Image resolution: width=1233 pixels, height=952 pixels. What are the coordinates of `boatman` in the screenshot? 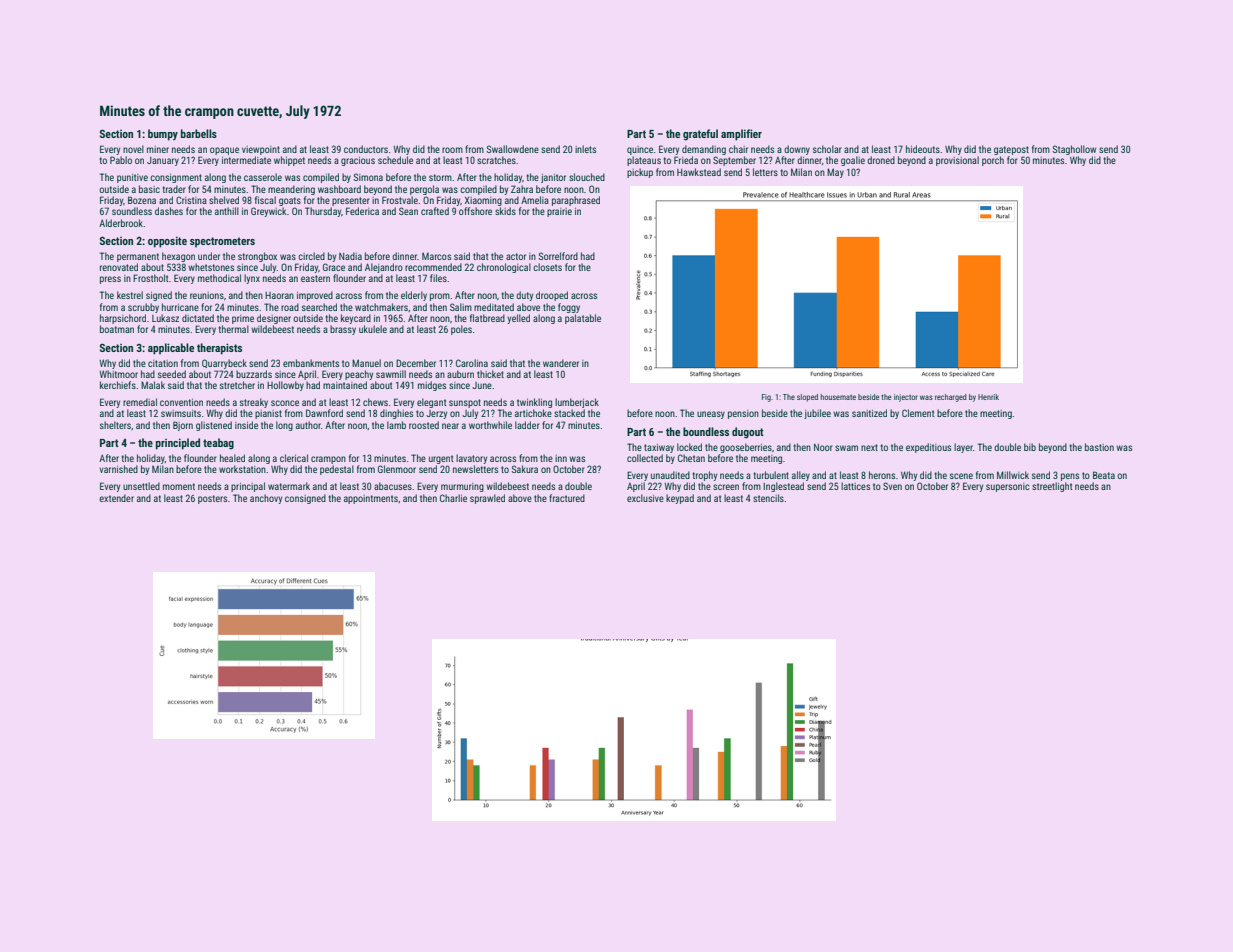 It's located at (117, 329).
